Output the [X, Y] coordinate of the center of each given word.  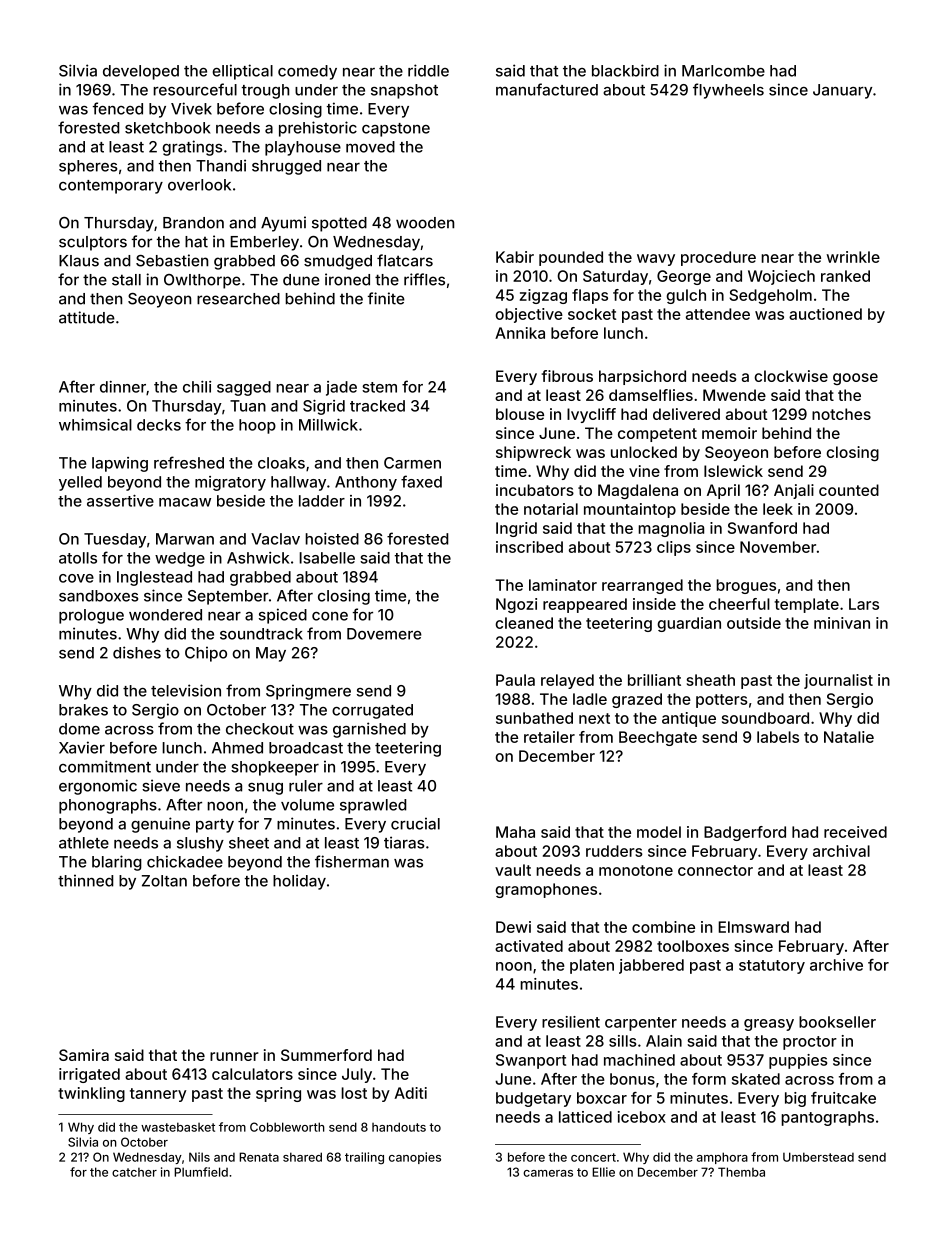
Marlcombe [723, 71]
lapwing [120, 464]
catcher [134, 1172]
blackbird [625, 70]
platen [592, 966]
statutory [772, 967]
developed [141, 72]
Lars [864, 604]
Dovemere [384, 634]
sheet [249, 843]
